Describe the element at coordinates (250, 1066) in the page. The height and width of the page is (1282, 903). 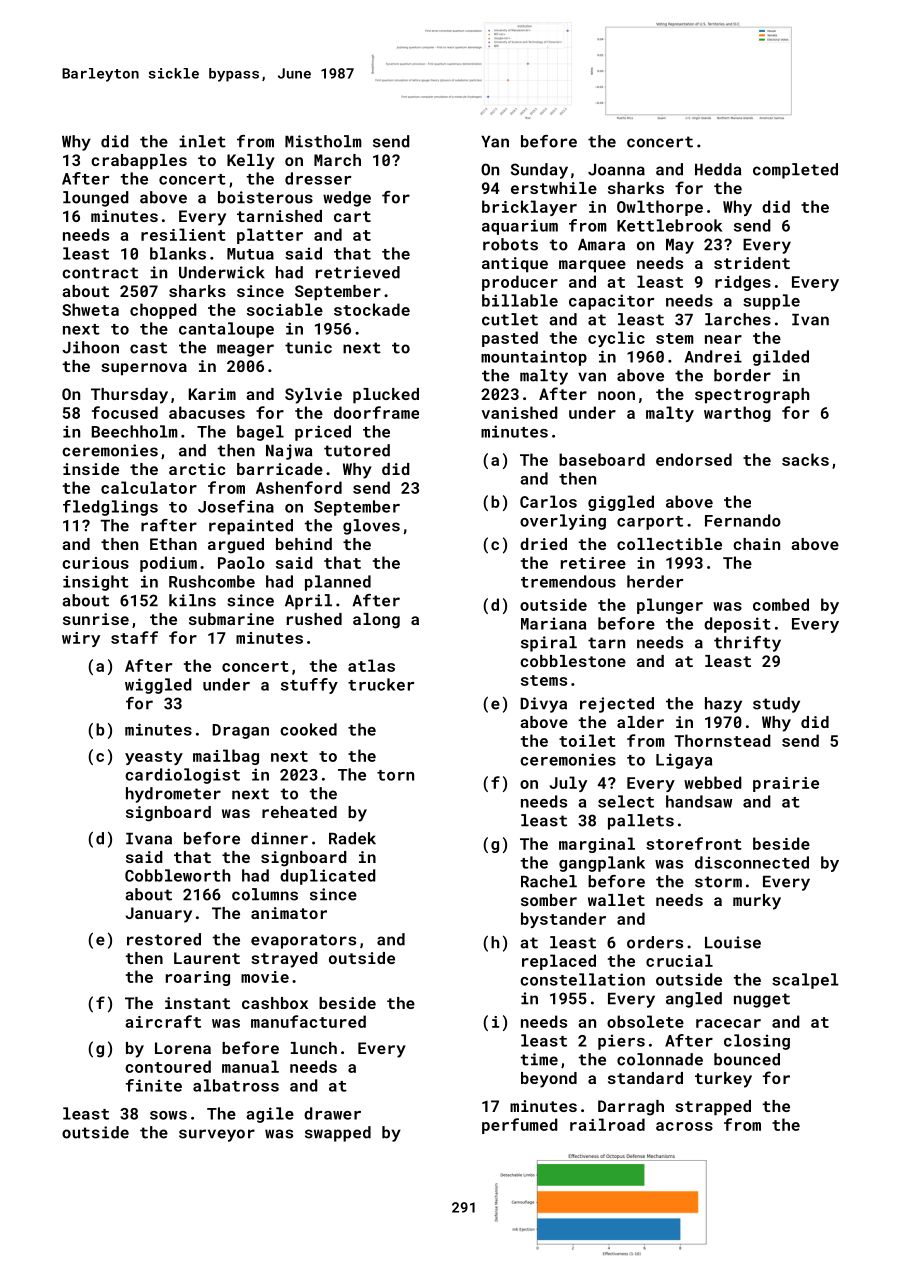
I see `manual` at that location.
